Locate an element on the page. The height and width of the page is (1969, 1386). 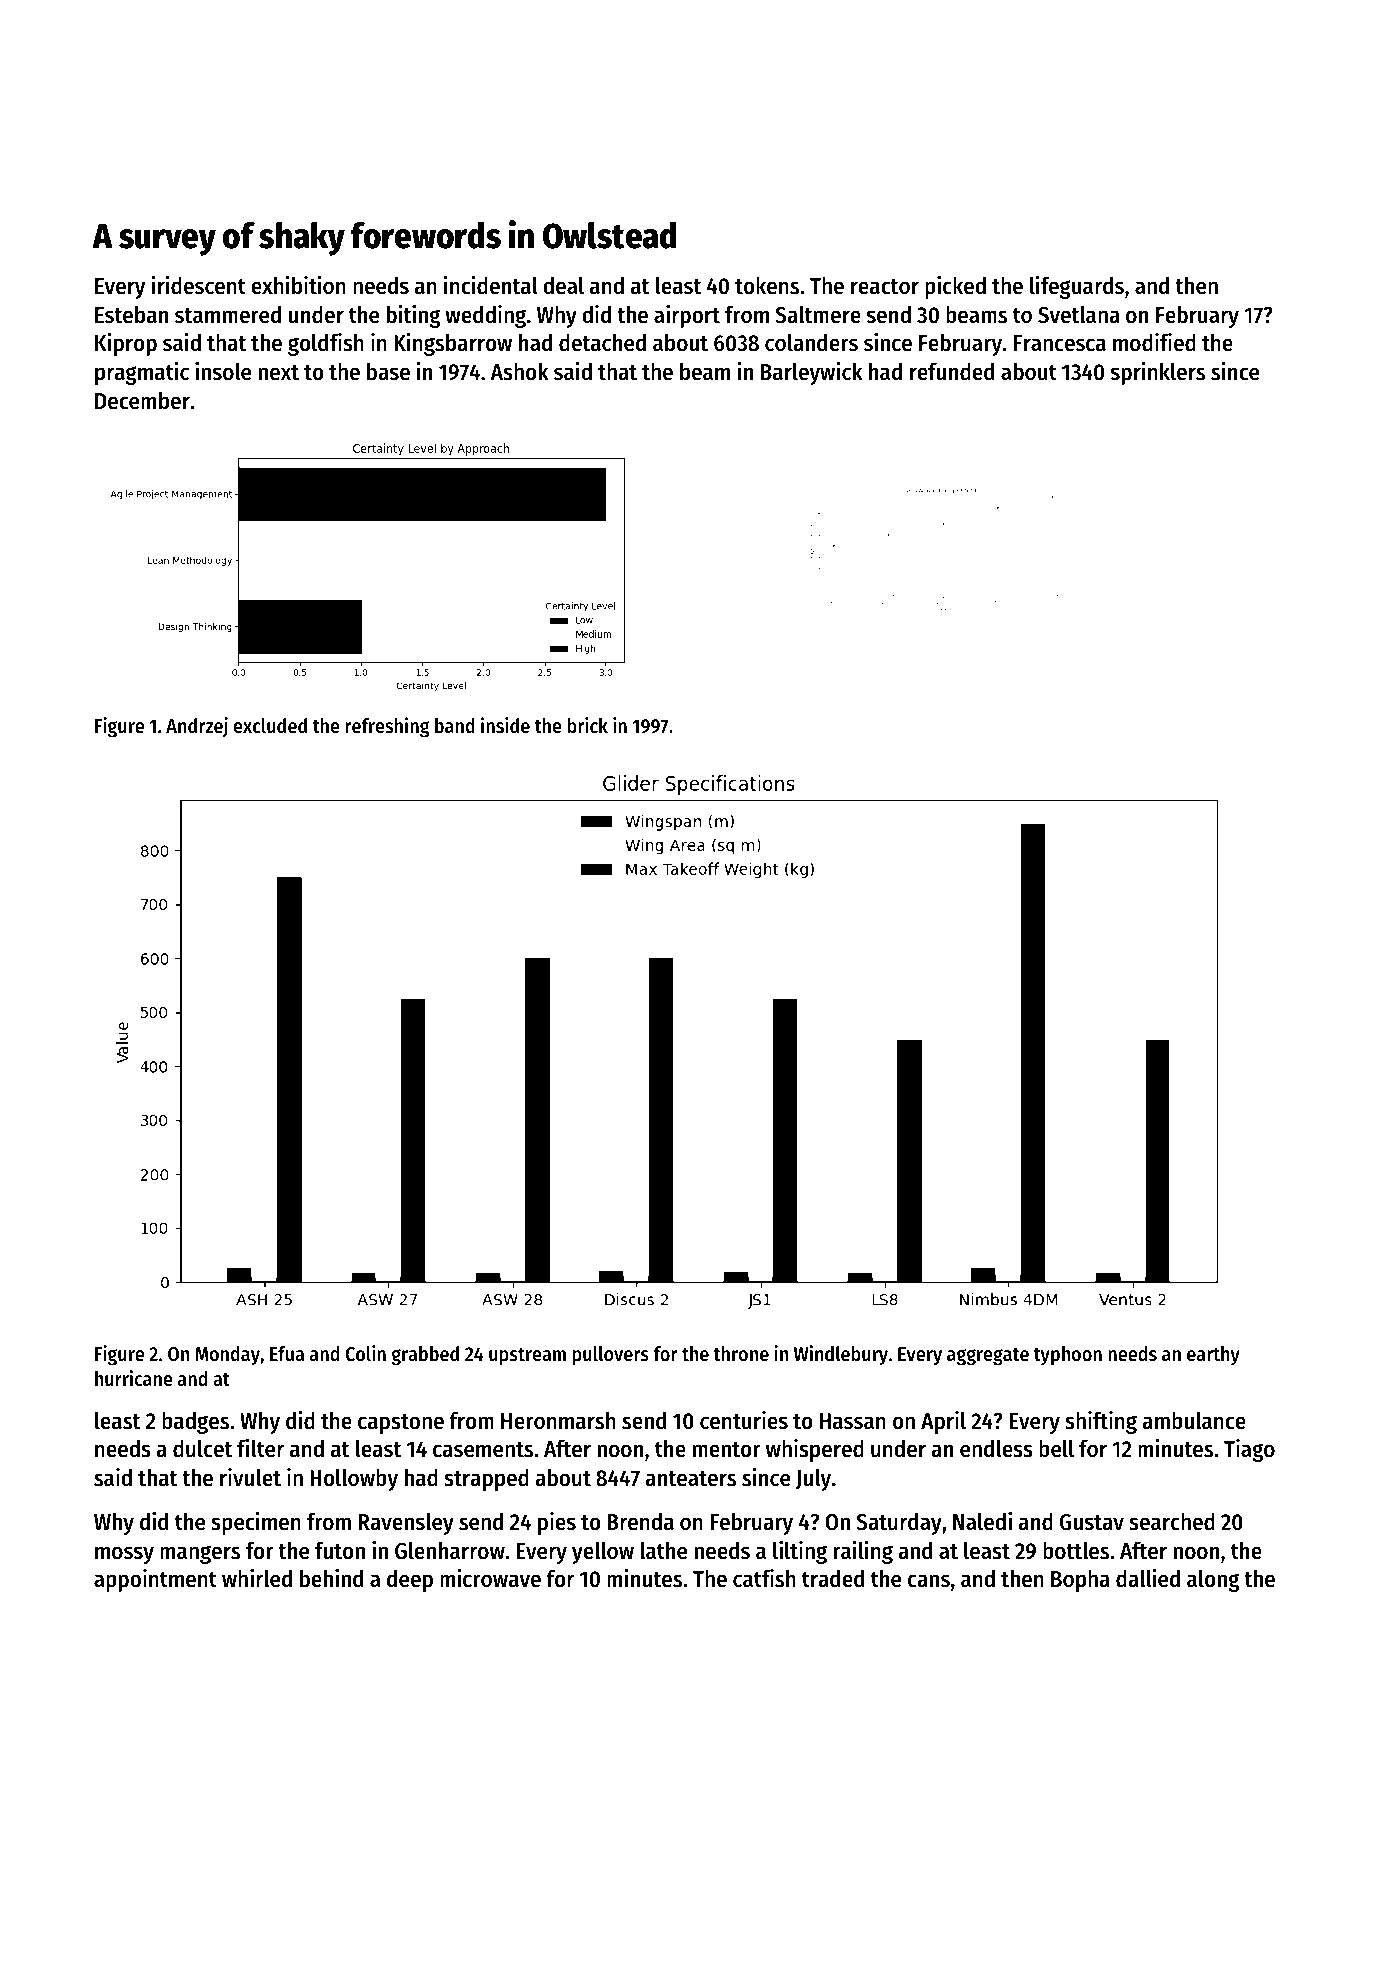
refunded is located at coordinates (952, 372).
